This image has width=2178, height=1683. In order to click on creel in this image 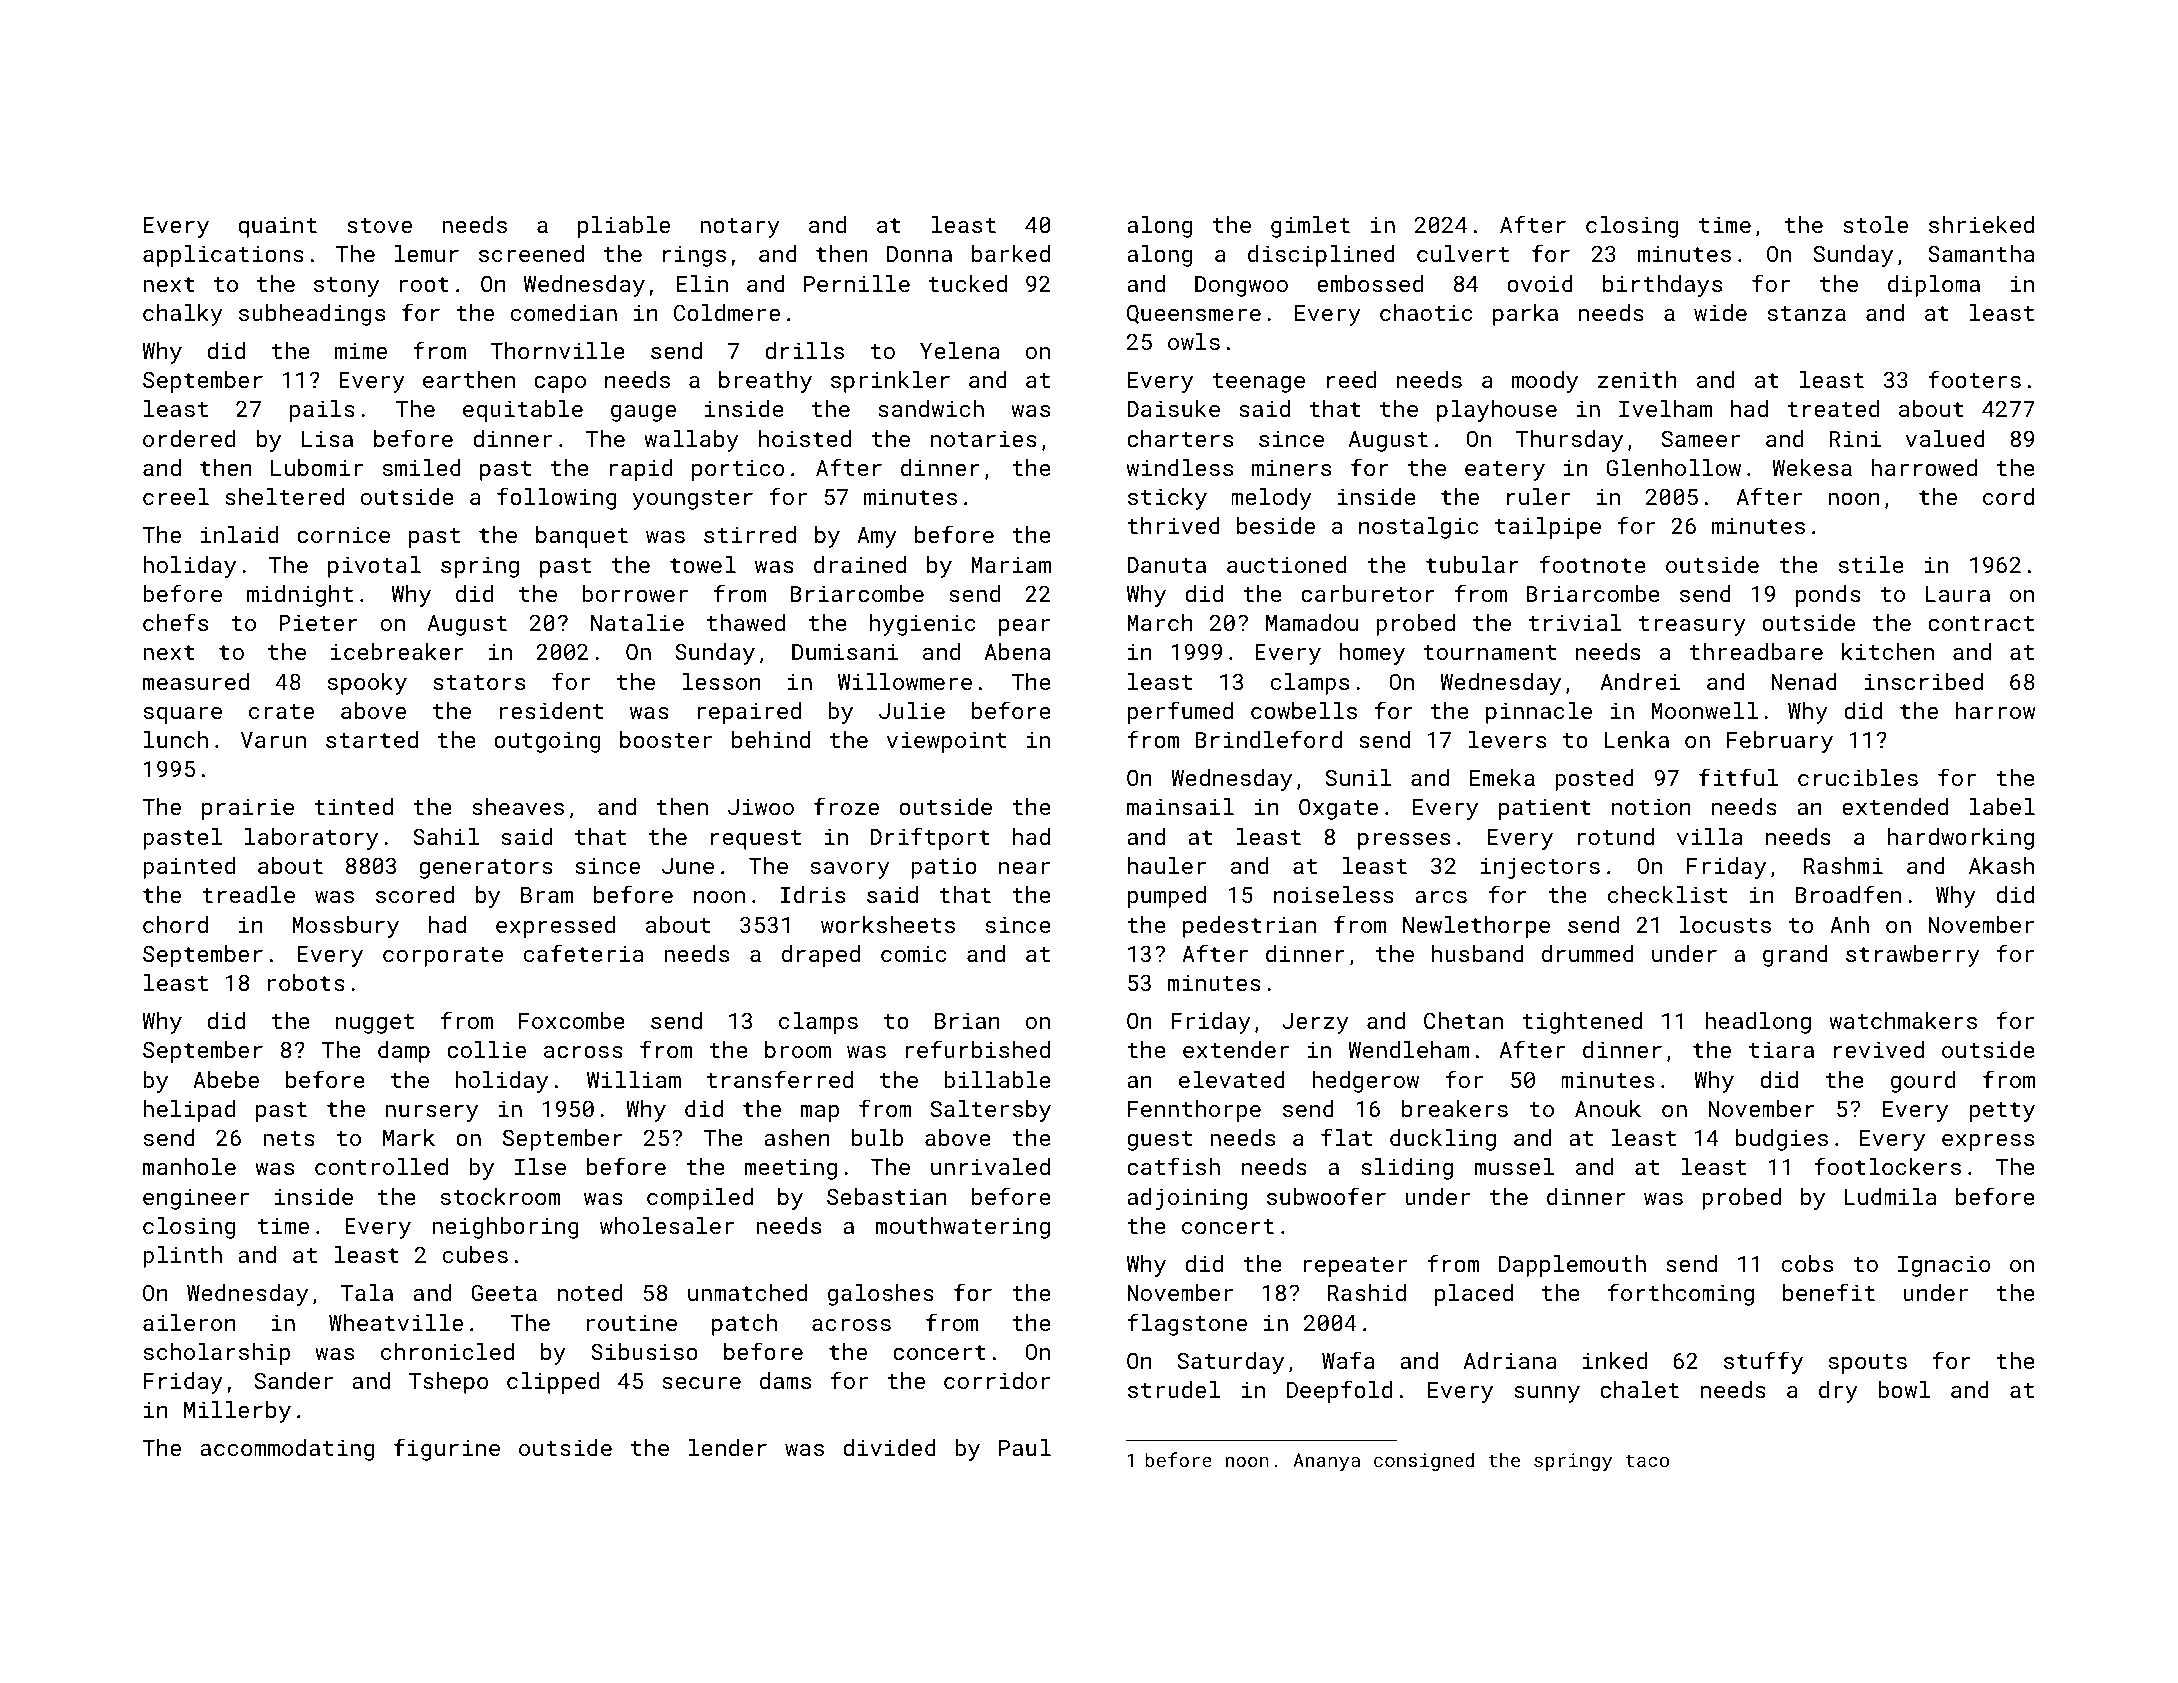, I will do `click(176, 496)`.
